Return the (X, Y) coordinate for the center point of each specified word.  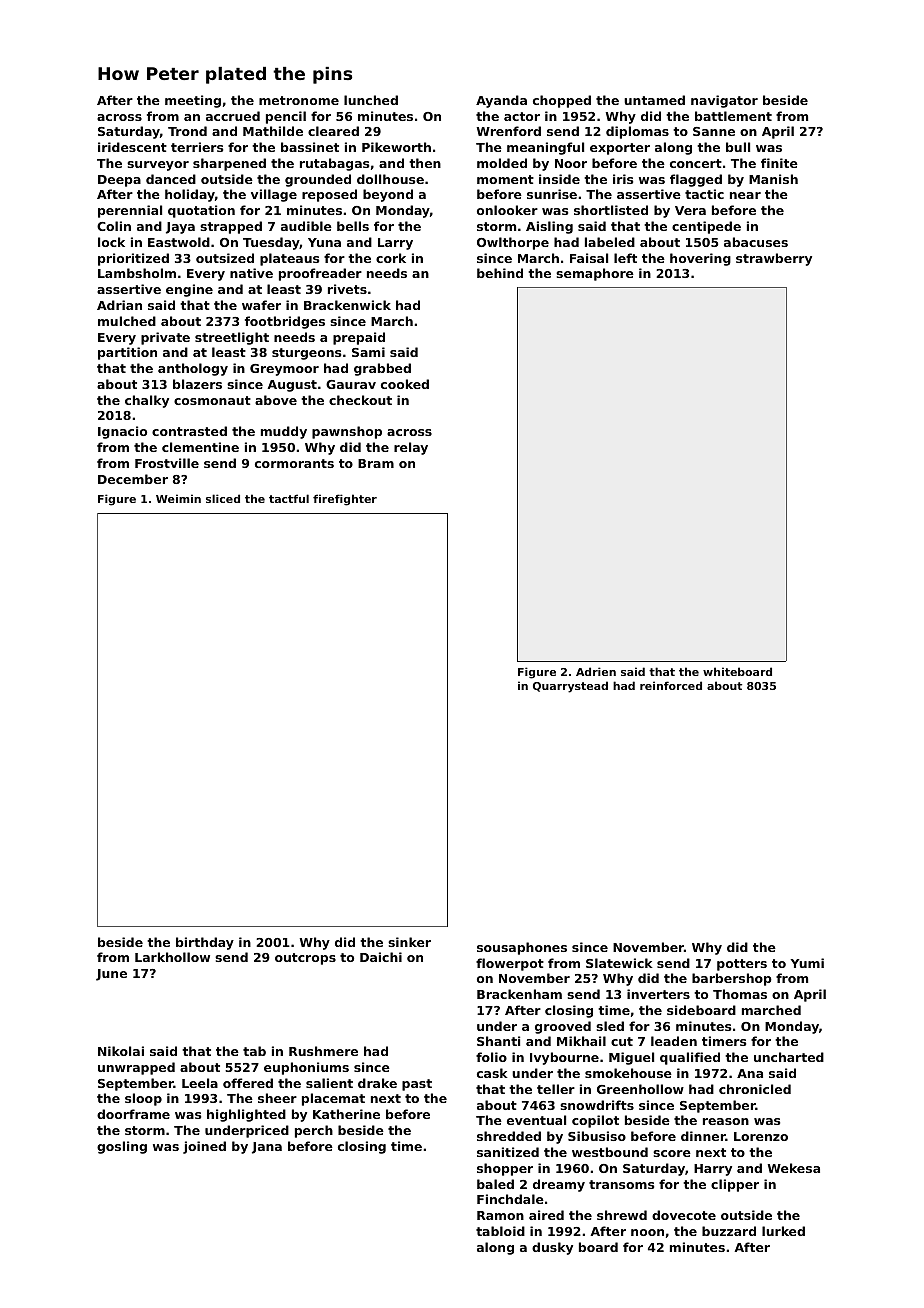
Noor (571, 163)
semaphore (595, 274)
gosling (122, 1147)
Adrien (596, 671)
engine (189, 290)
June (111, 975)
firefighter (345, 500)
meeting (193, 101)
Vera (690, 210)
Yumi (807, 963)
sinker (409, 942)
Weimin (178, 498)
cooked (405, 384)
